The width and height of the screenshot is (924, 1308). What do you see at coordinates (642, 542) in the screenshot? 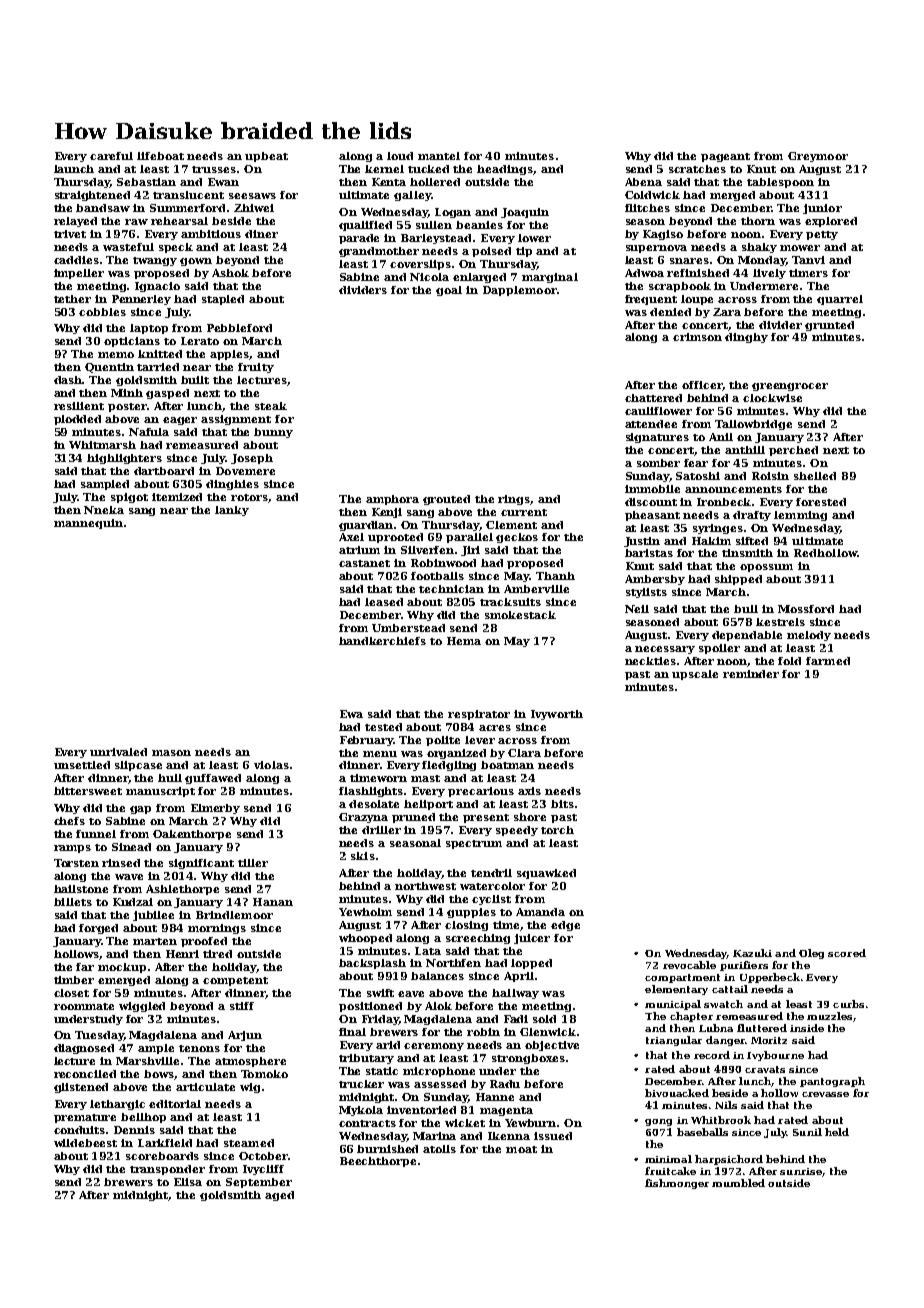
I see `Justin` at bounding box center [642, 542].
